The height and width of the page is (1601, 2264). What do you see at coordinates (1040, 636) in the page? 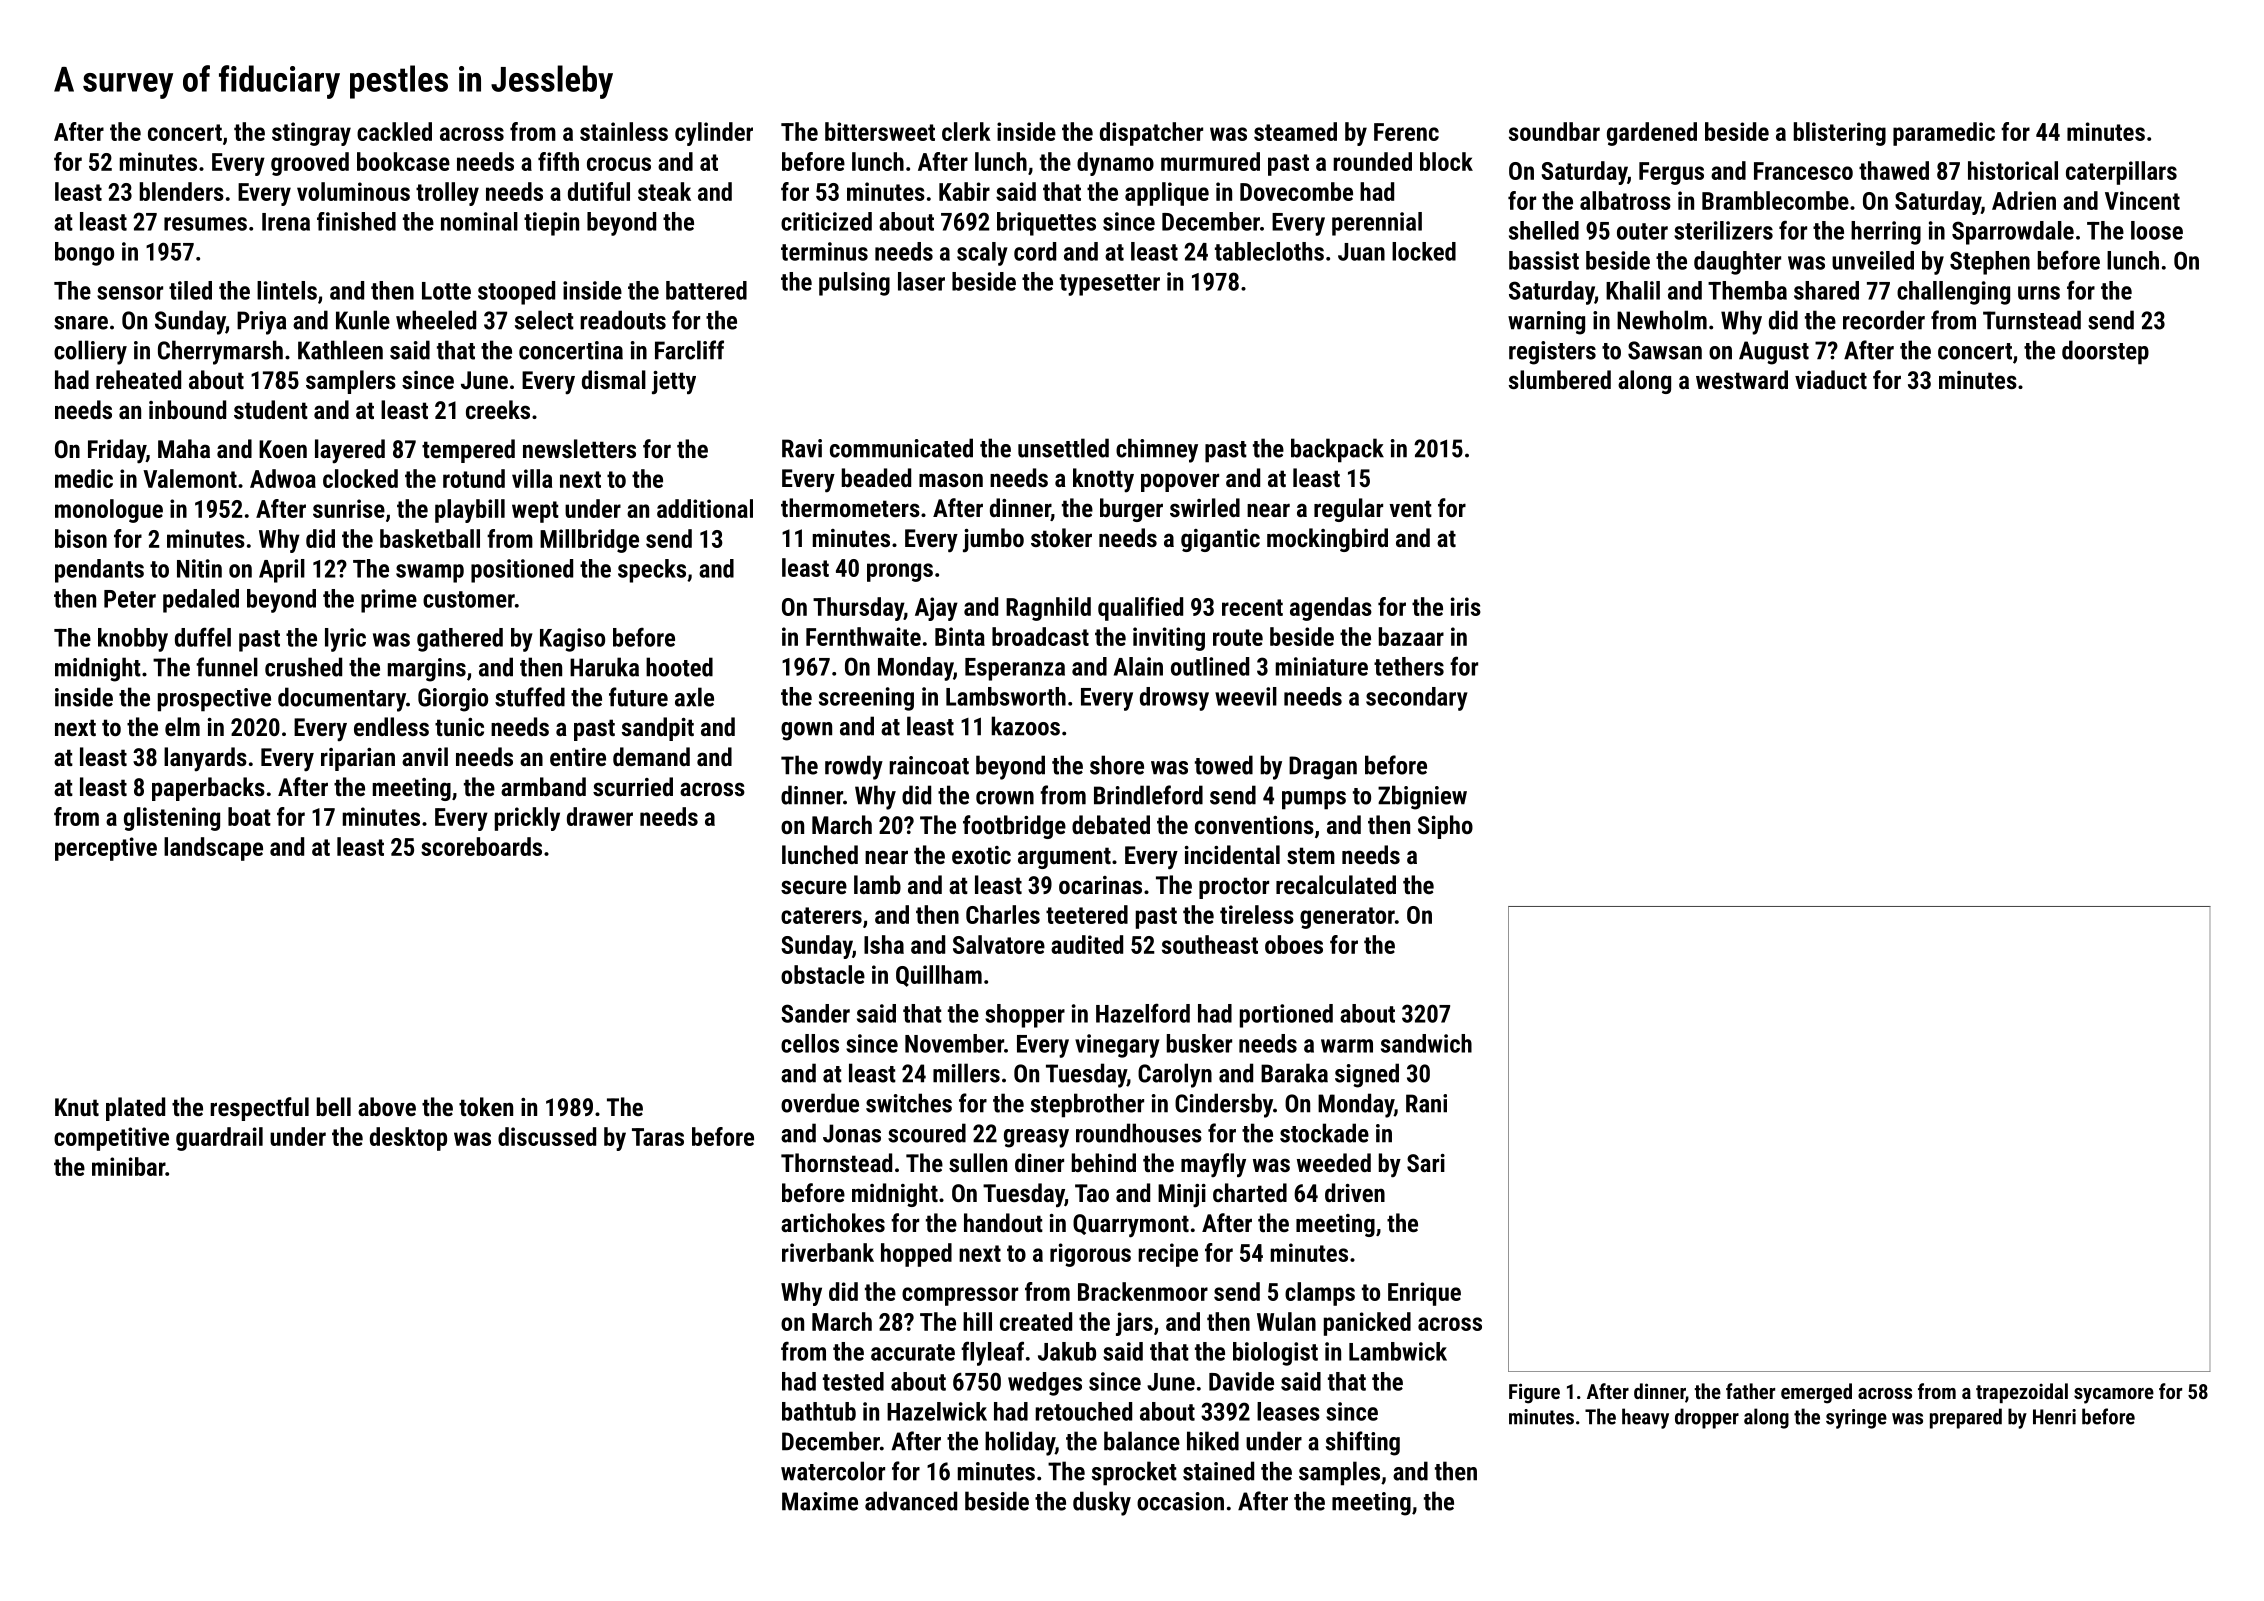
I see `broadcast` at bounding box center [1040, 636].
